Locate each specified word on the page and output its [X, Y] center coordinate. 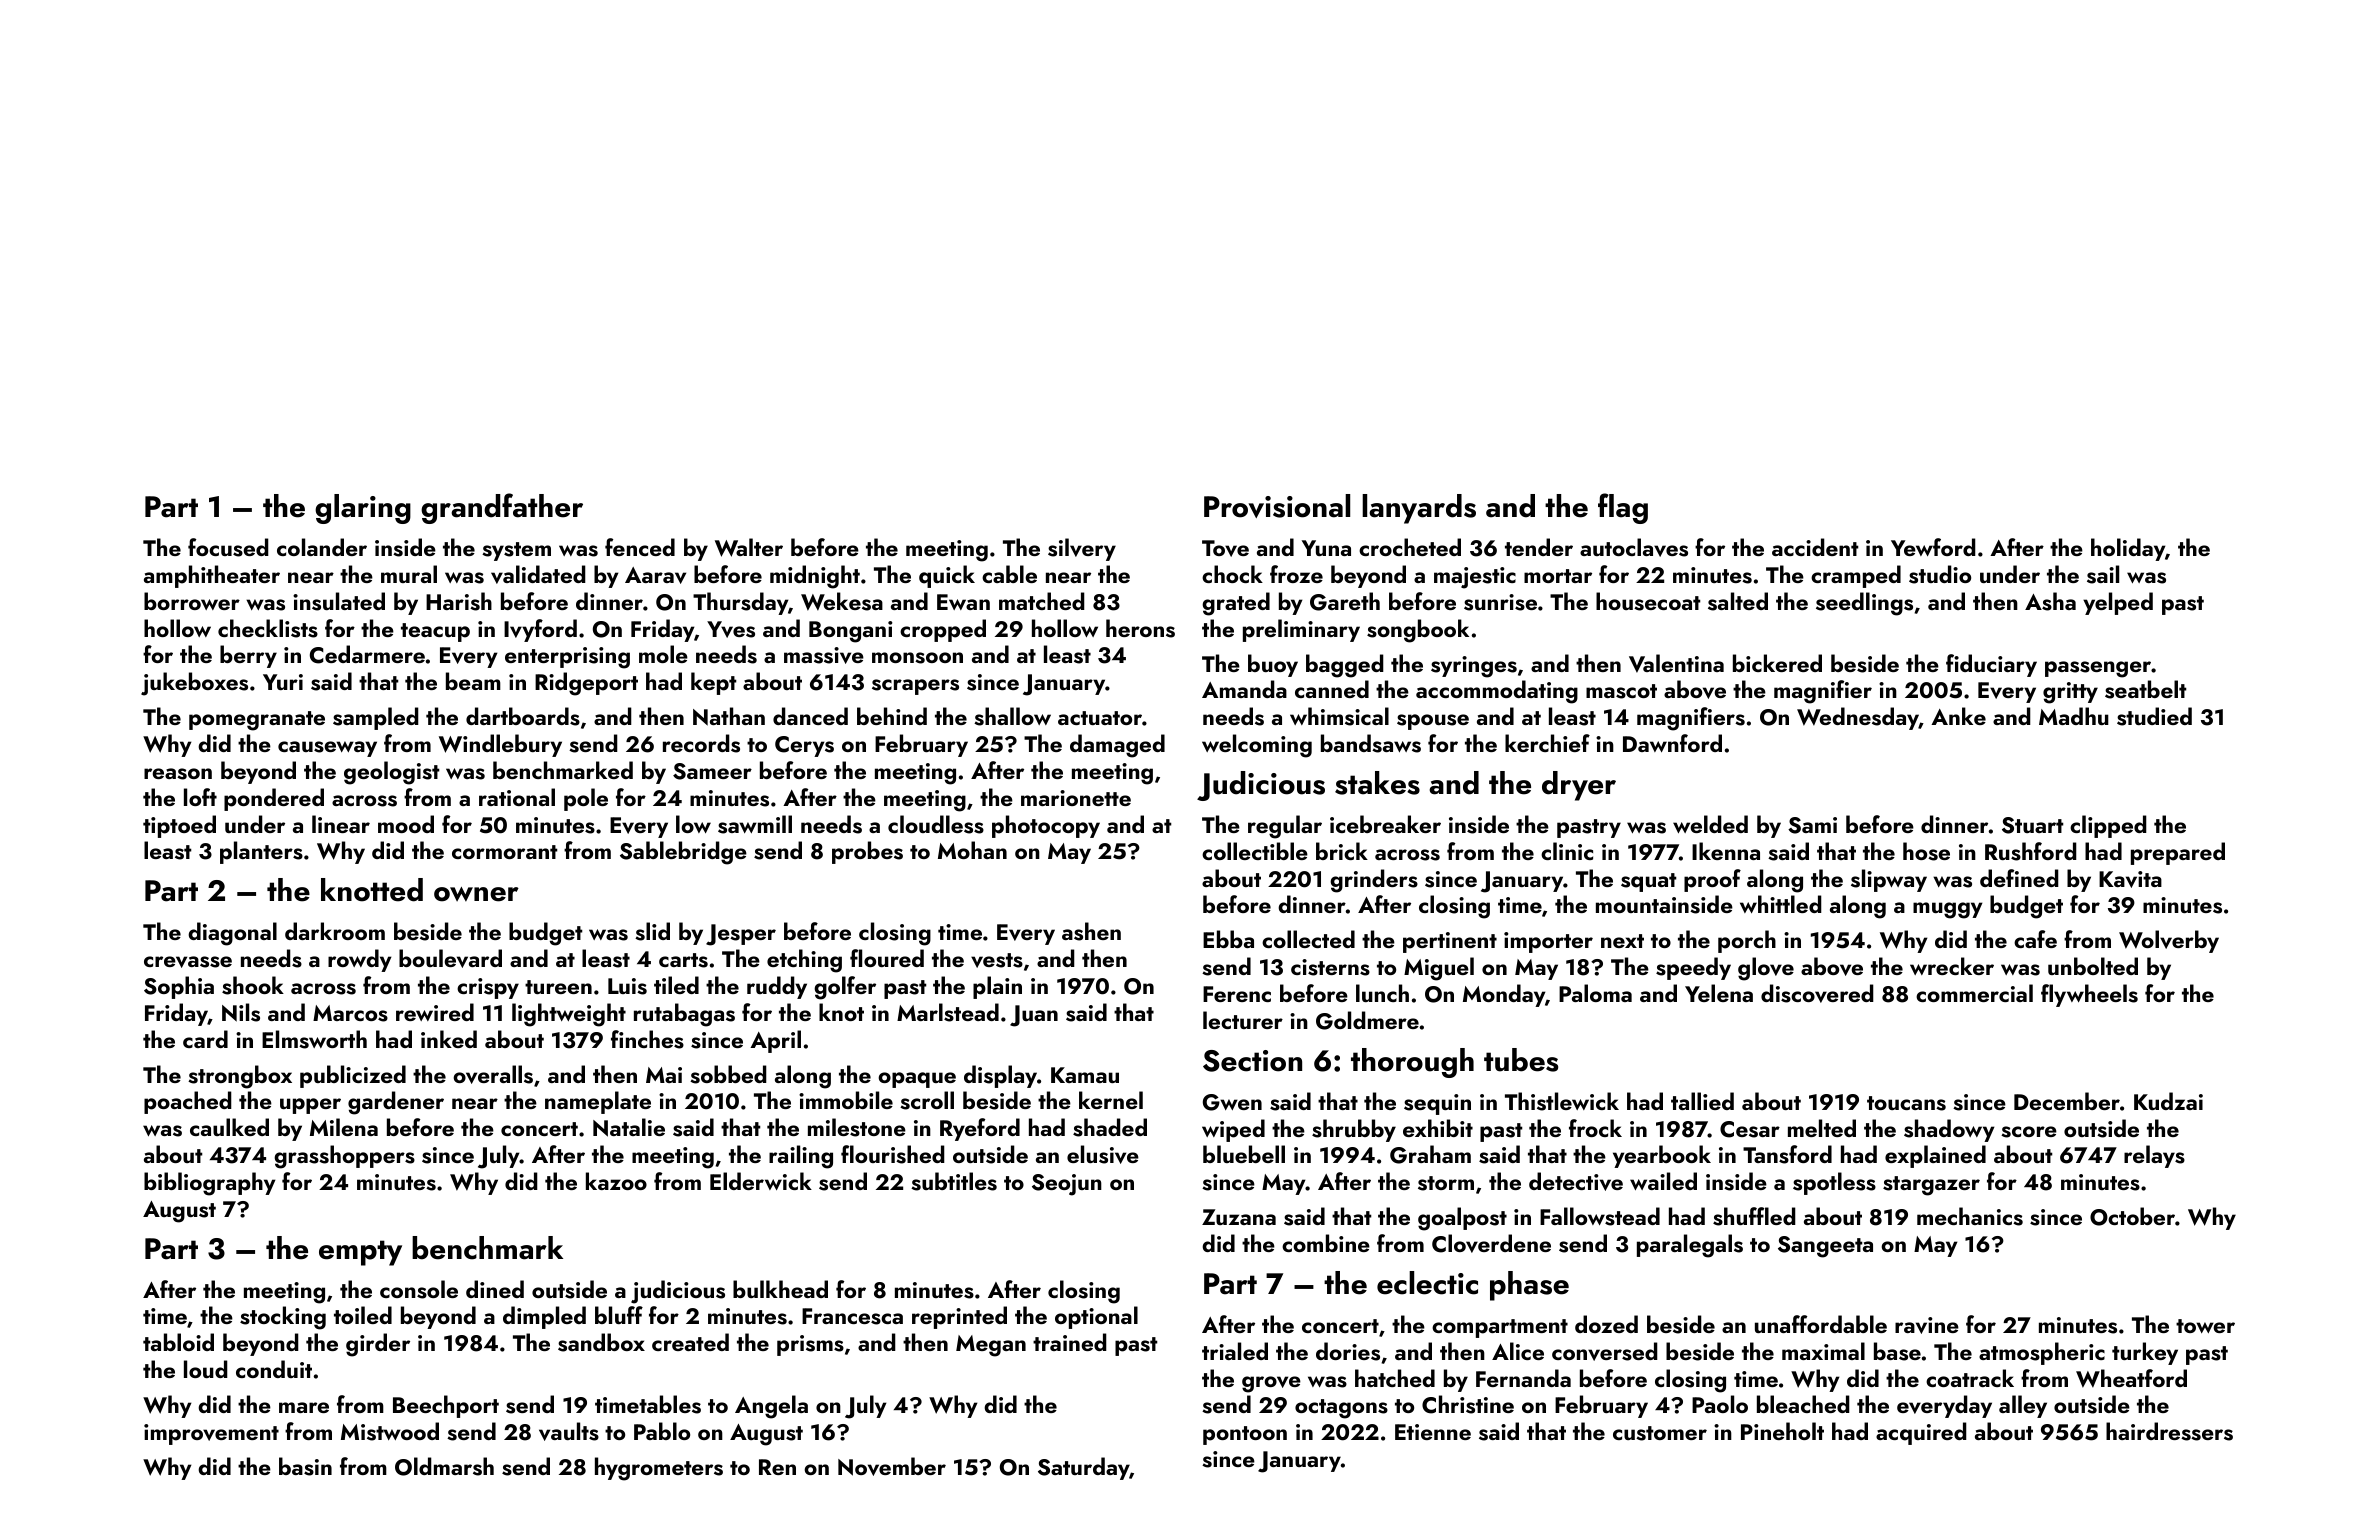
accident [1815, 547]
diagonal [232, 934]
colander [322, 547]
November [892, 1466]
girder [378, 1345]
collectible [1255, 851]
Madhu [2074, 716]
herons [1140, 628]
